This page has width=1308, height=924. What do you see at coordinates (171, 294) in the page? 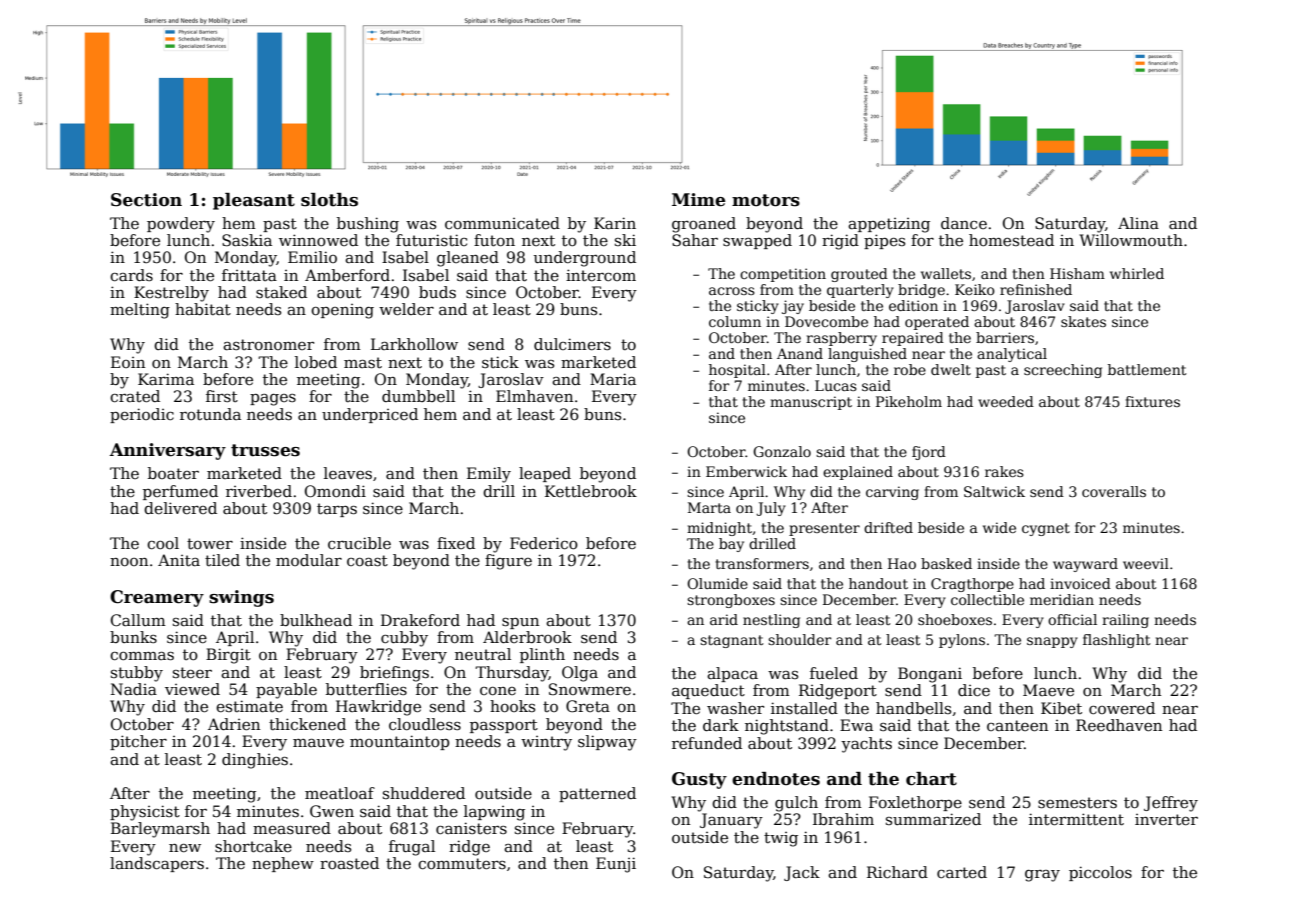
I see `Kestrelby` at bounding box center [171, 294].
